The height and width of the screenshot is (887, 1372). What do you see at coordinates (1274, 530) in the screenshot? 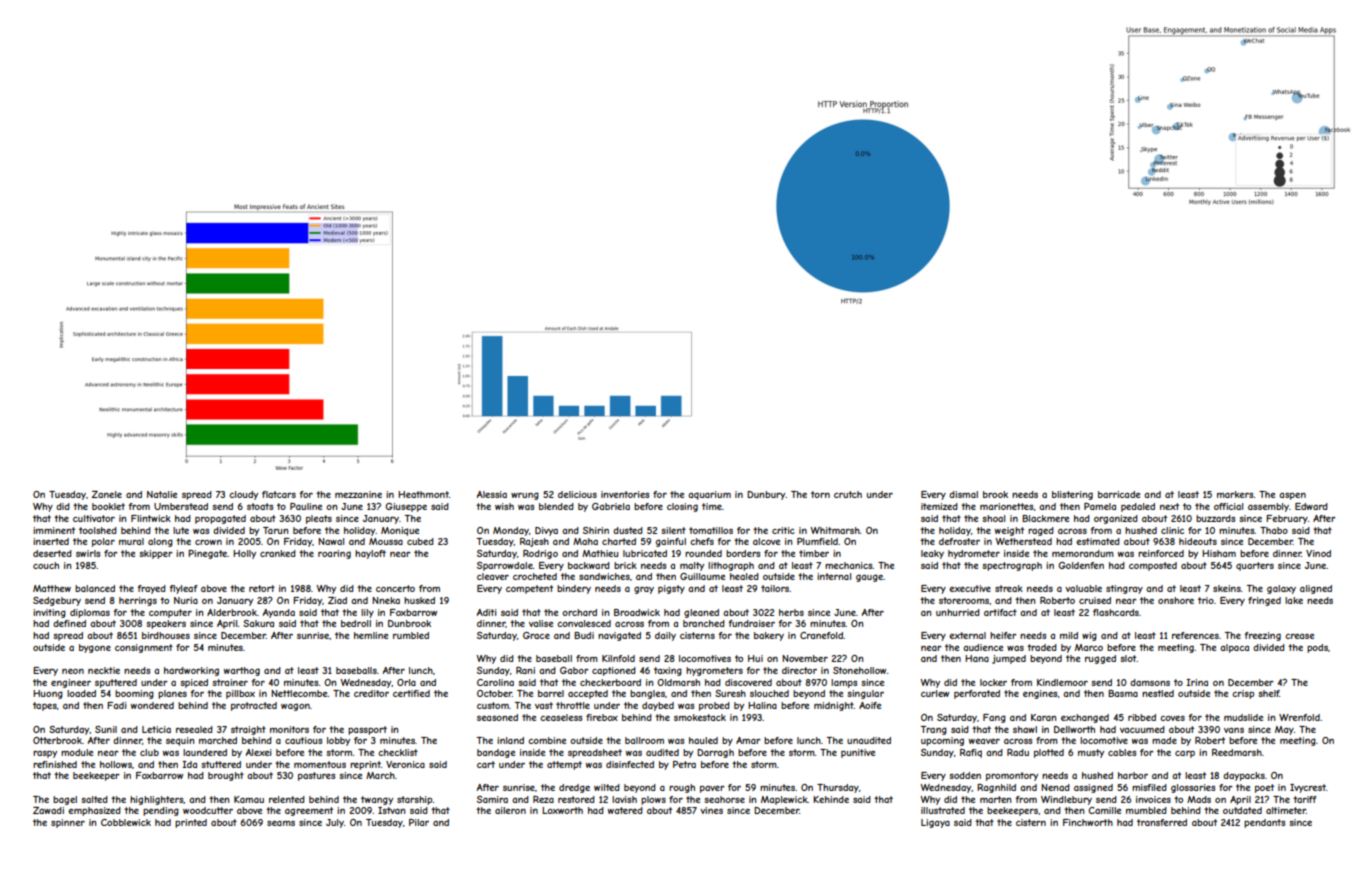
I see `Thabo` at bounding box center [1274, 530].
